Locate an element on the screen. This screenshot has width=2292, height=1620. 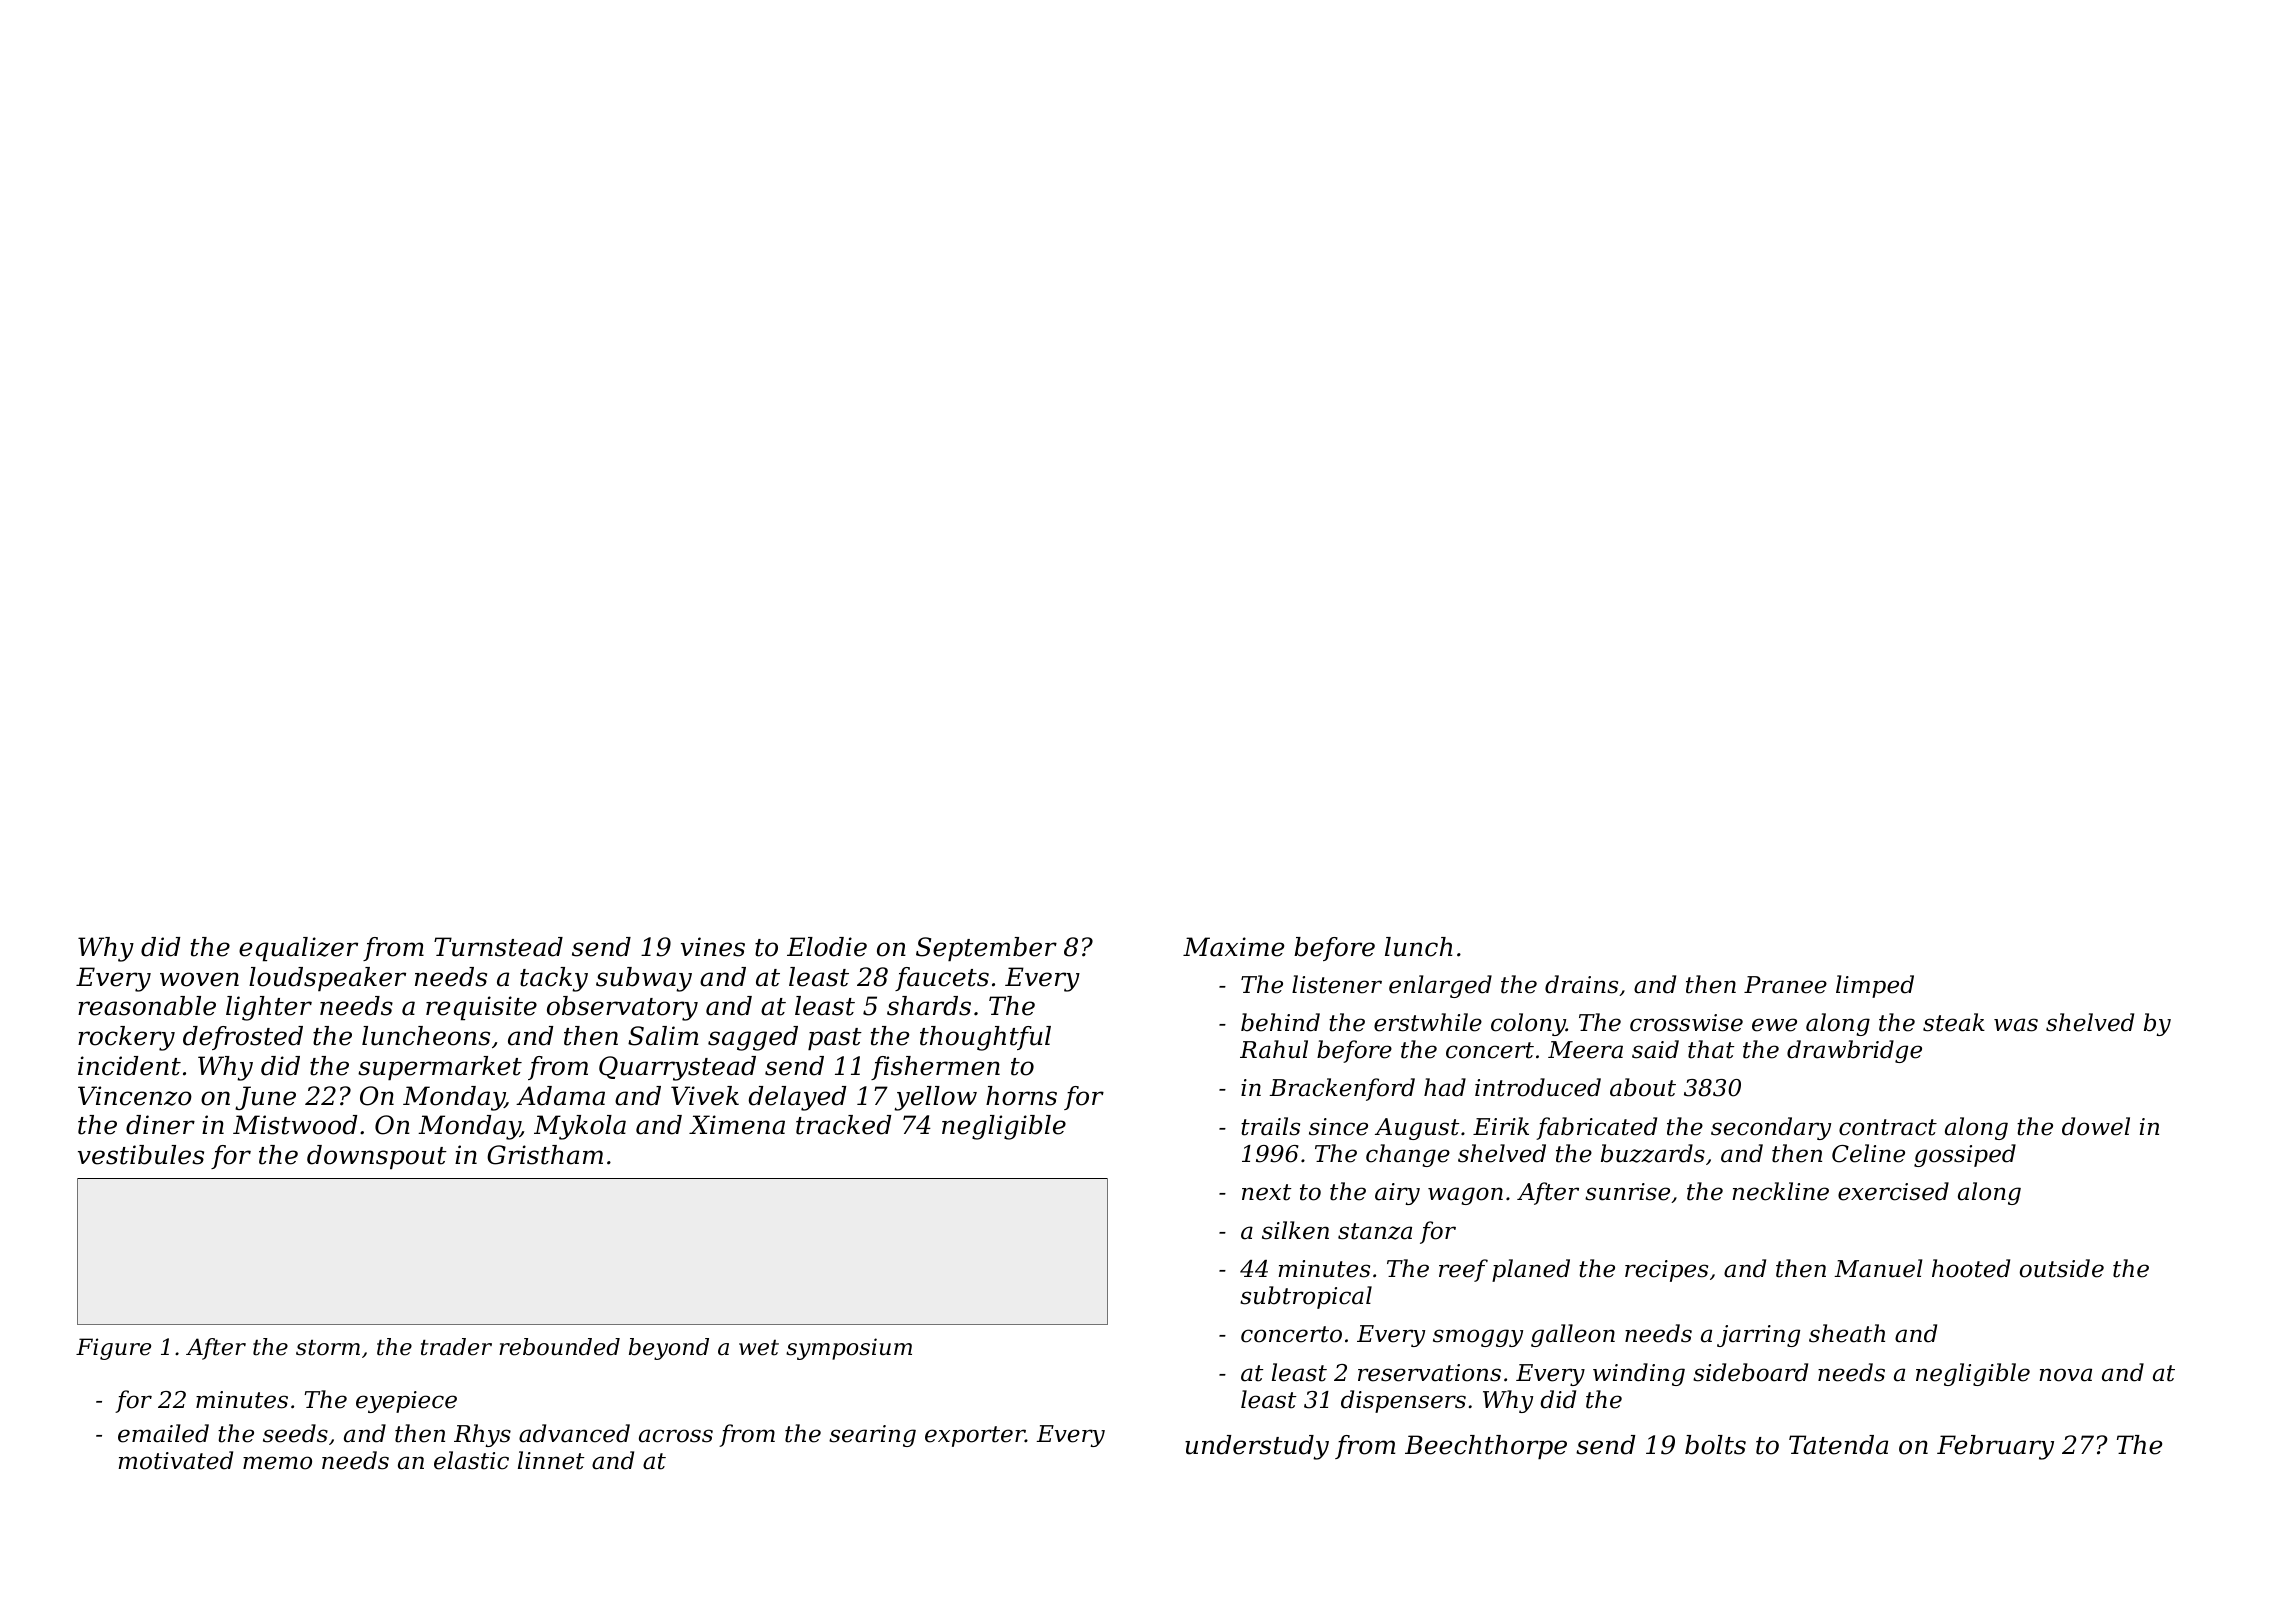
Maxime is located at coordinates (1233, 947).
